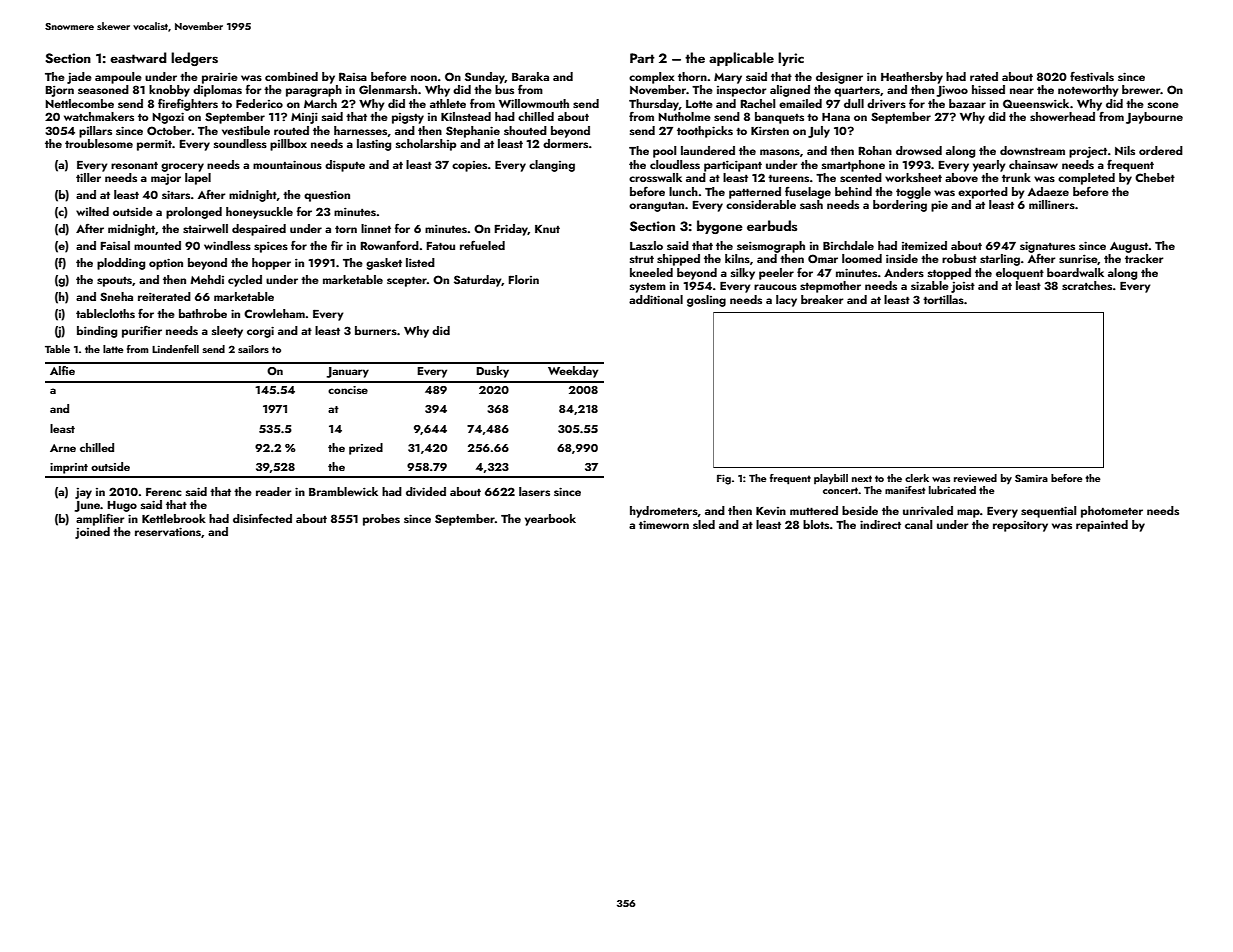  Describe the element at coordinates (138, 57) in the screenshot. I see `eastward` at that location.
